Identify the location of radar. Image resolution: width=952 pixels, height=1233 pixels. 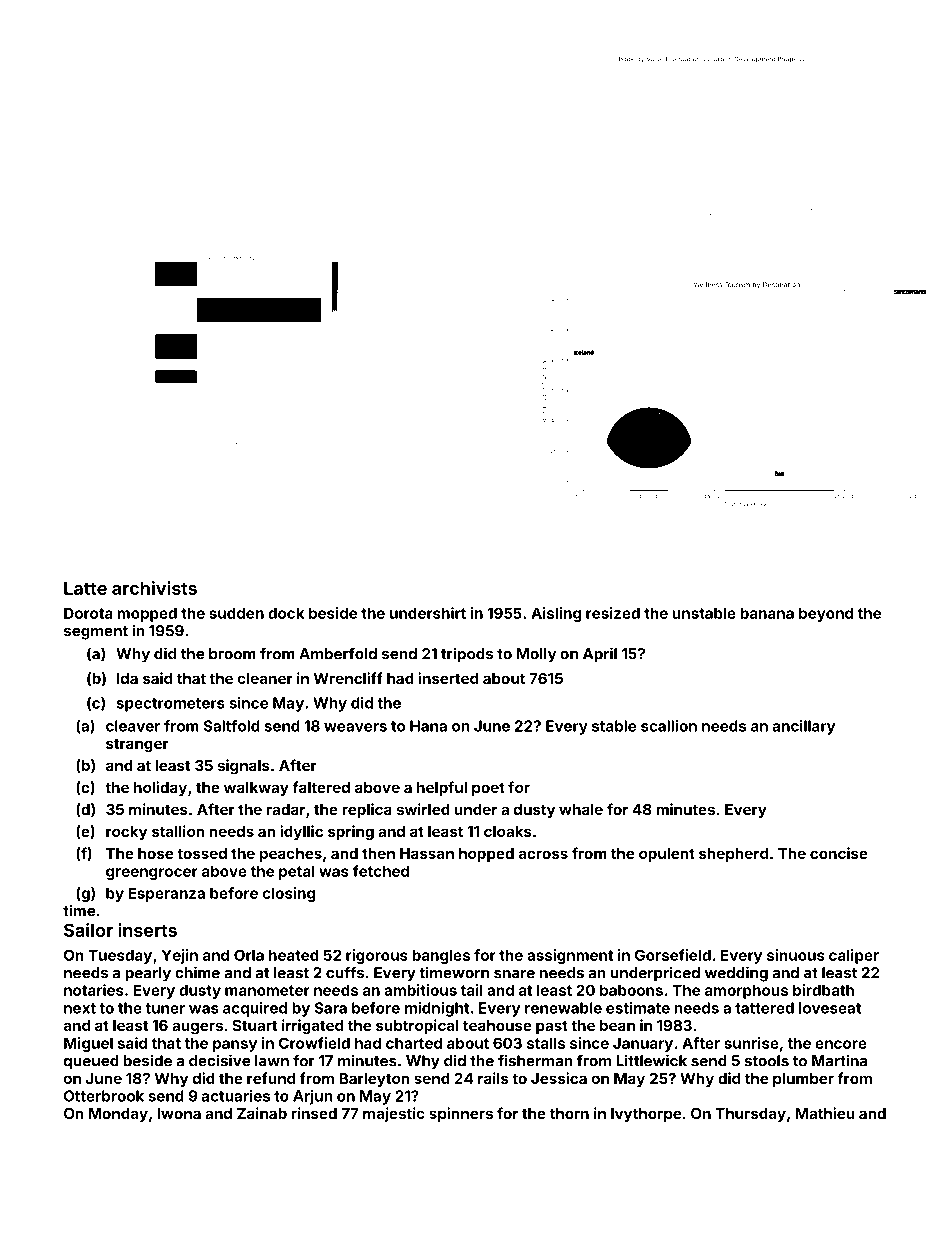
(286, 809).
